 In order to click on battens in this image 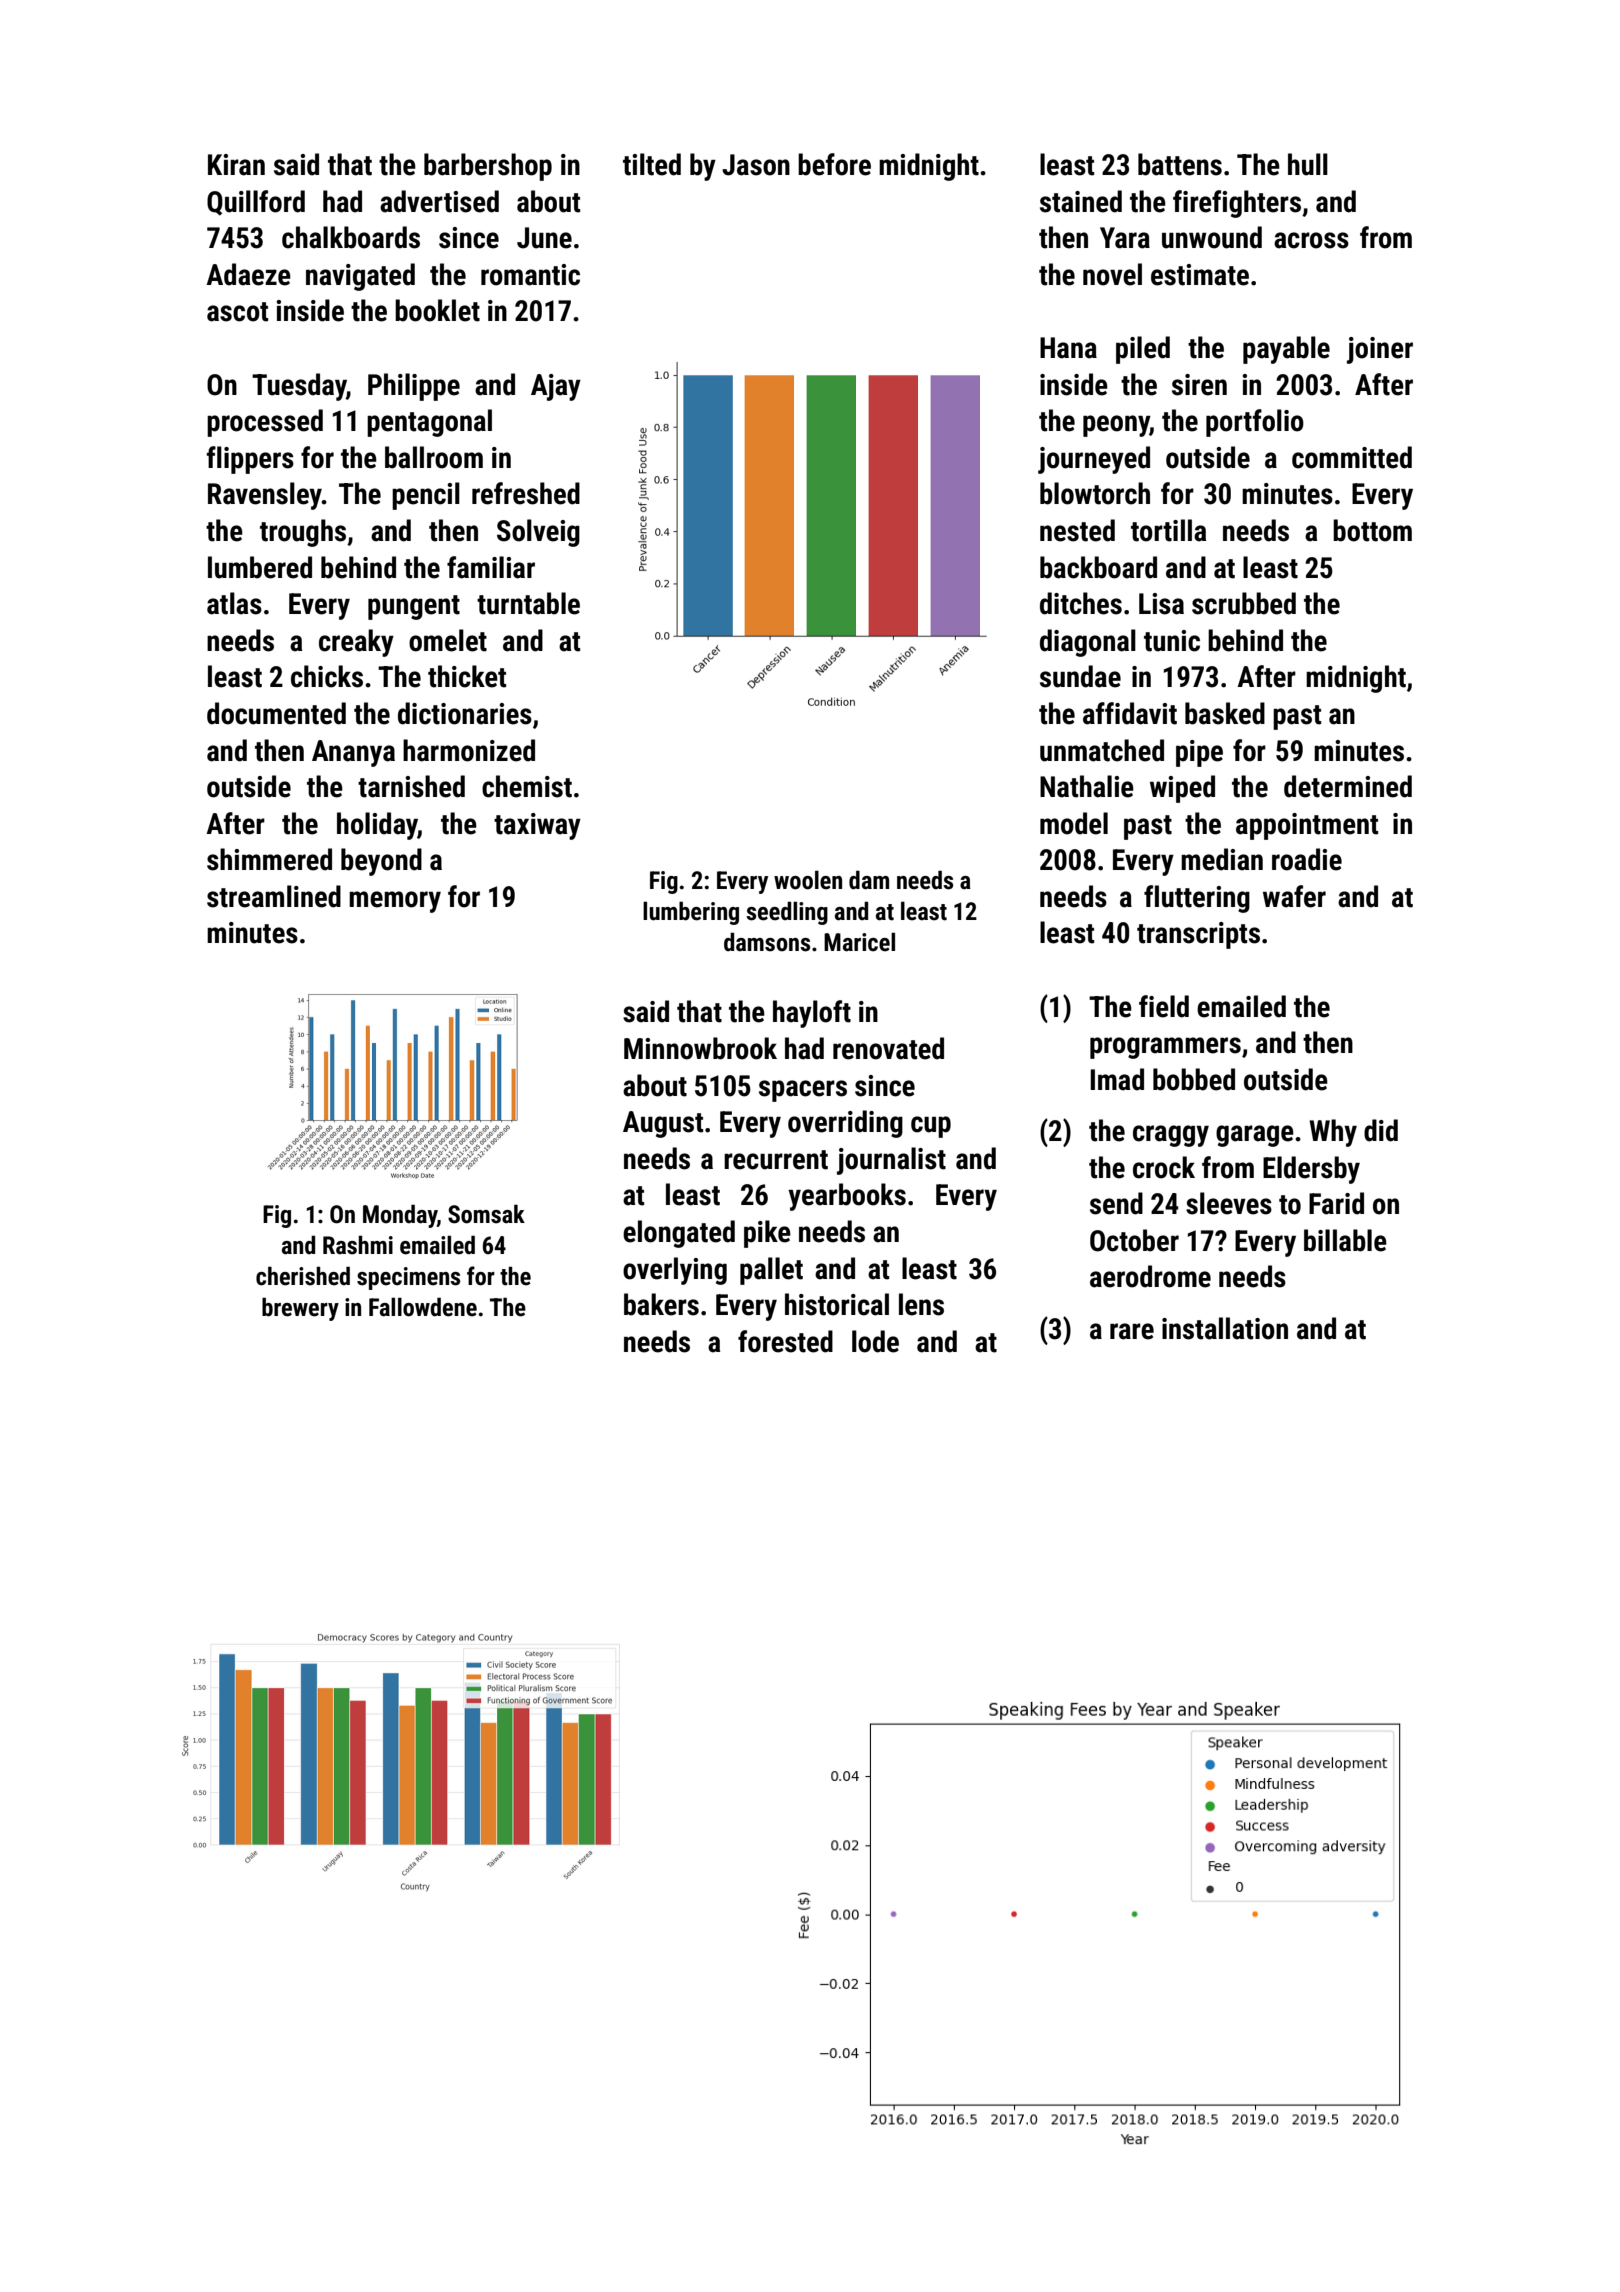, I will do `click(1180, 164)`.
